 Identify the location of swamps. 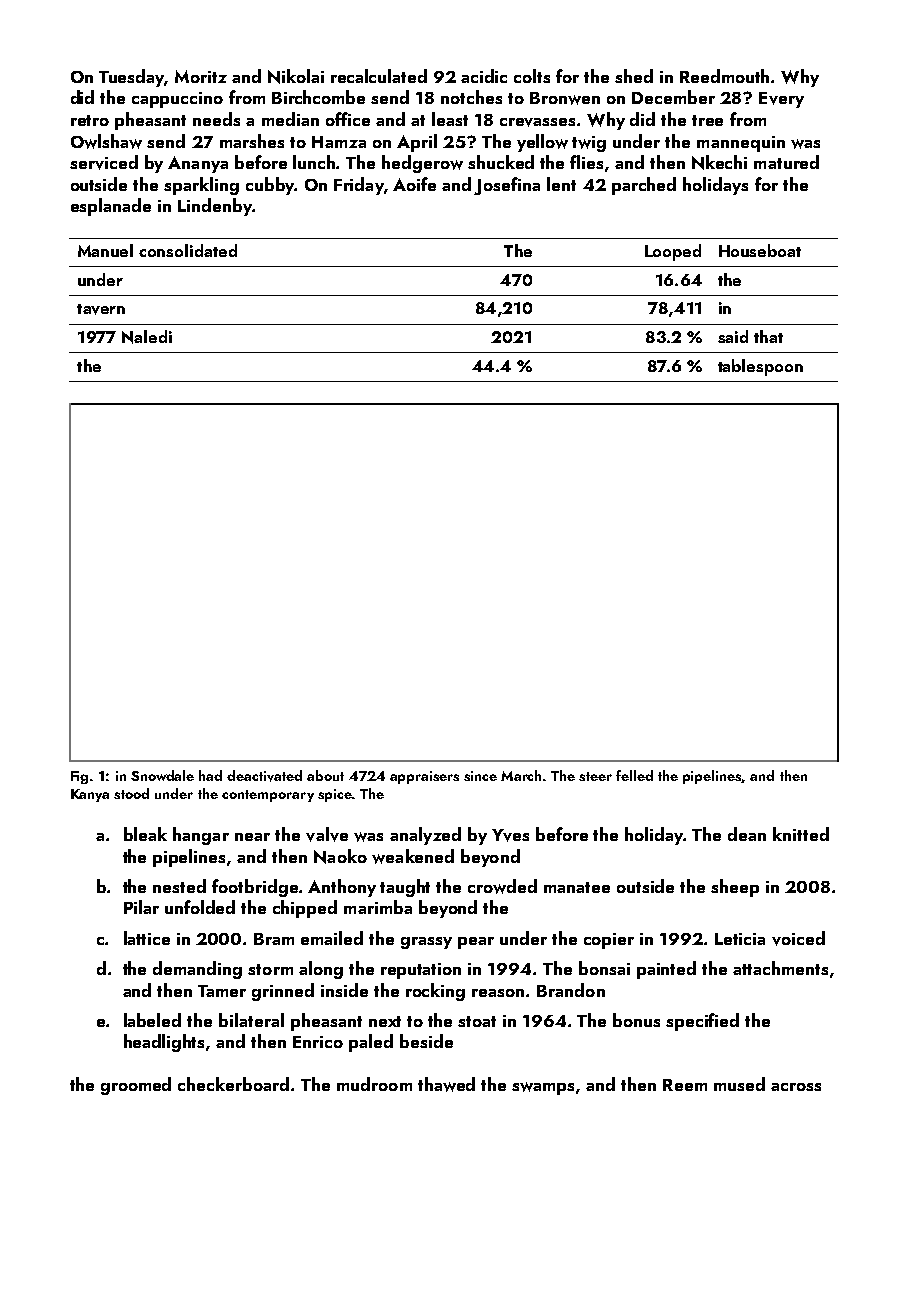
(543, 1088).
